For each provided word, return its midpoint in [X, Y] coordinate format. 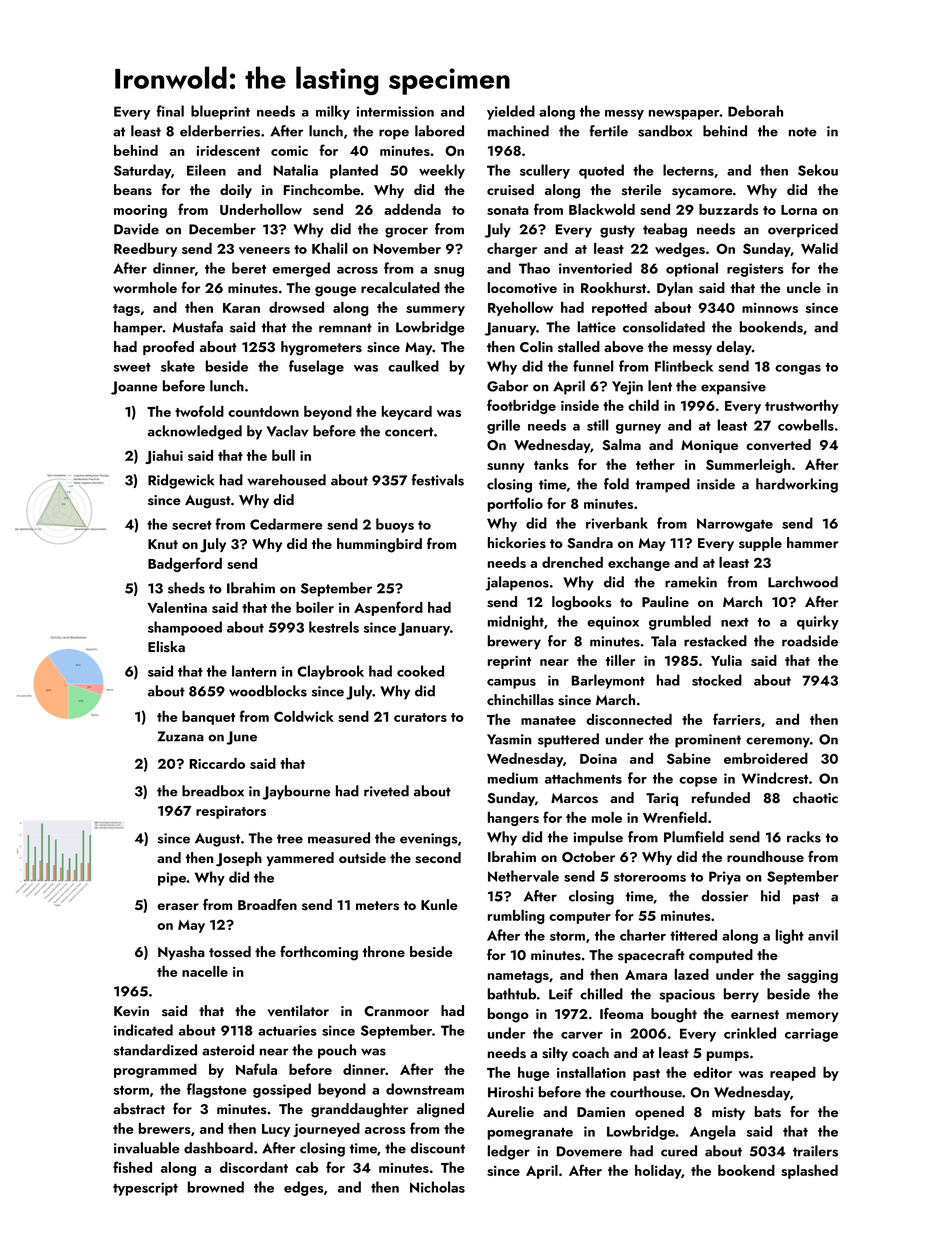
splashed [809, 1172]
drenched [572, 562]
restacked [715, 641]
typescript [145, 1189]
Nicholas [437, 1187]
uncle [804, 287]
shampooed [185, 628]
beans [133, 190]
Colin [536, 346]
